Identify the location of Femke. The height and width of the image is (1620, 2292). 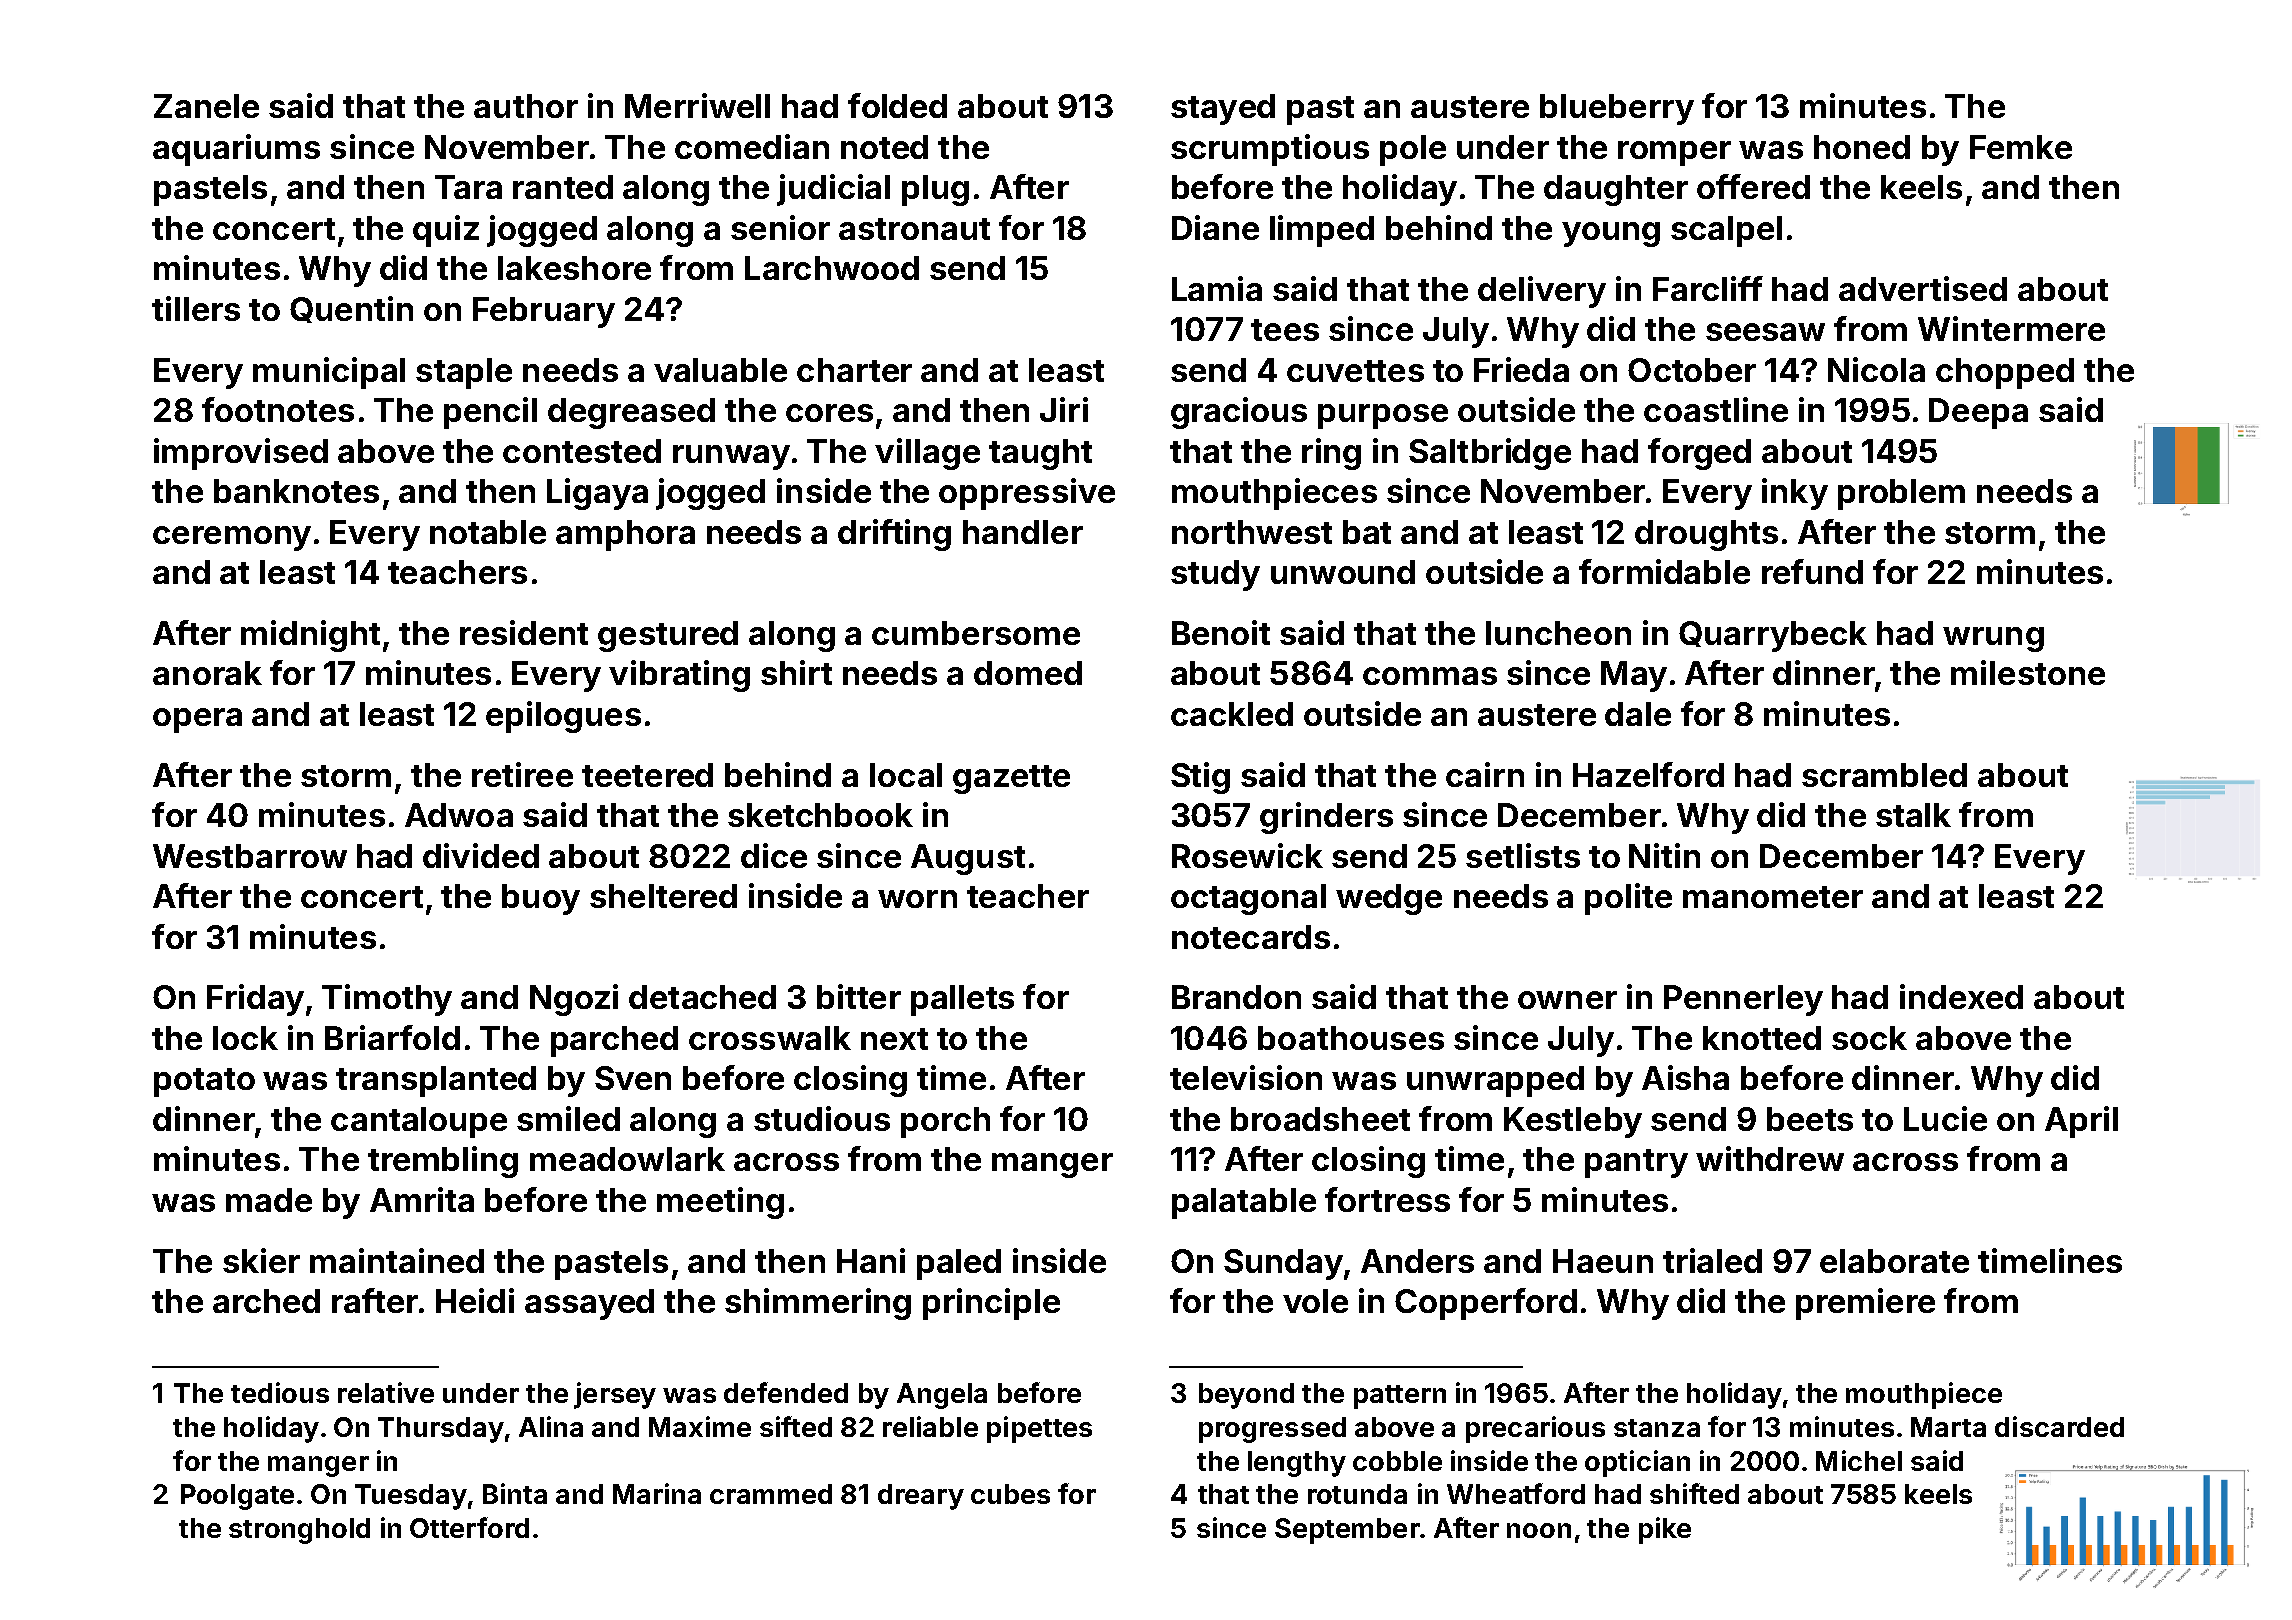
(2021, 147).
